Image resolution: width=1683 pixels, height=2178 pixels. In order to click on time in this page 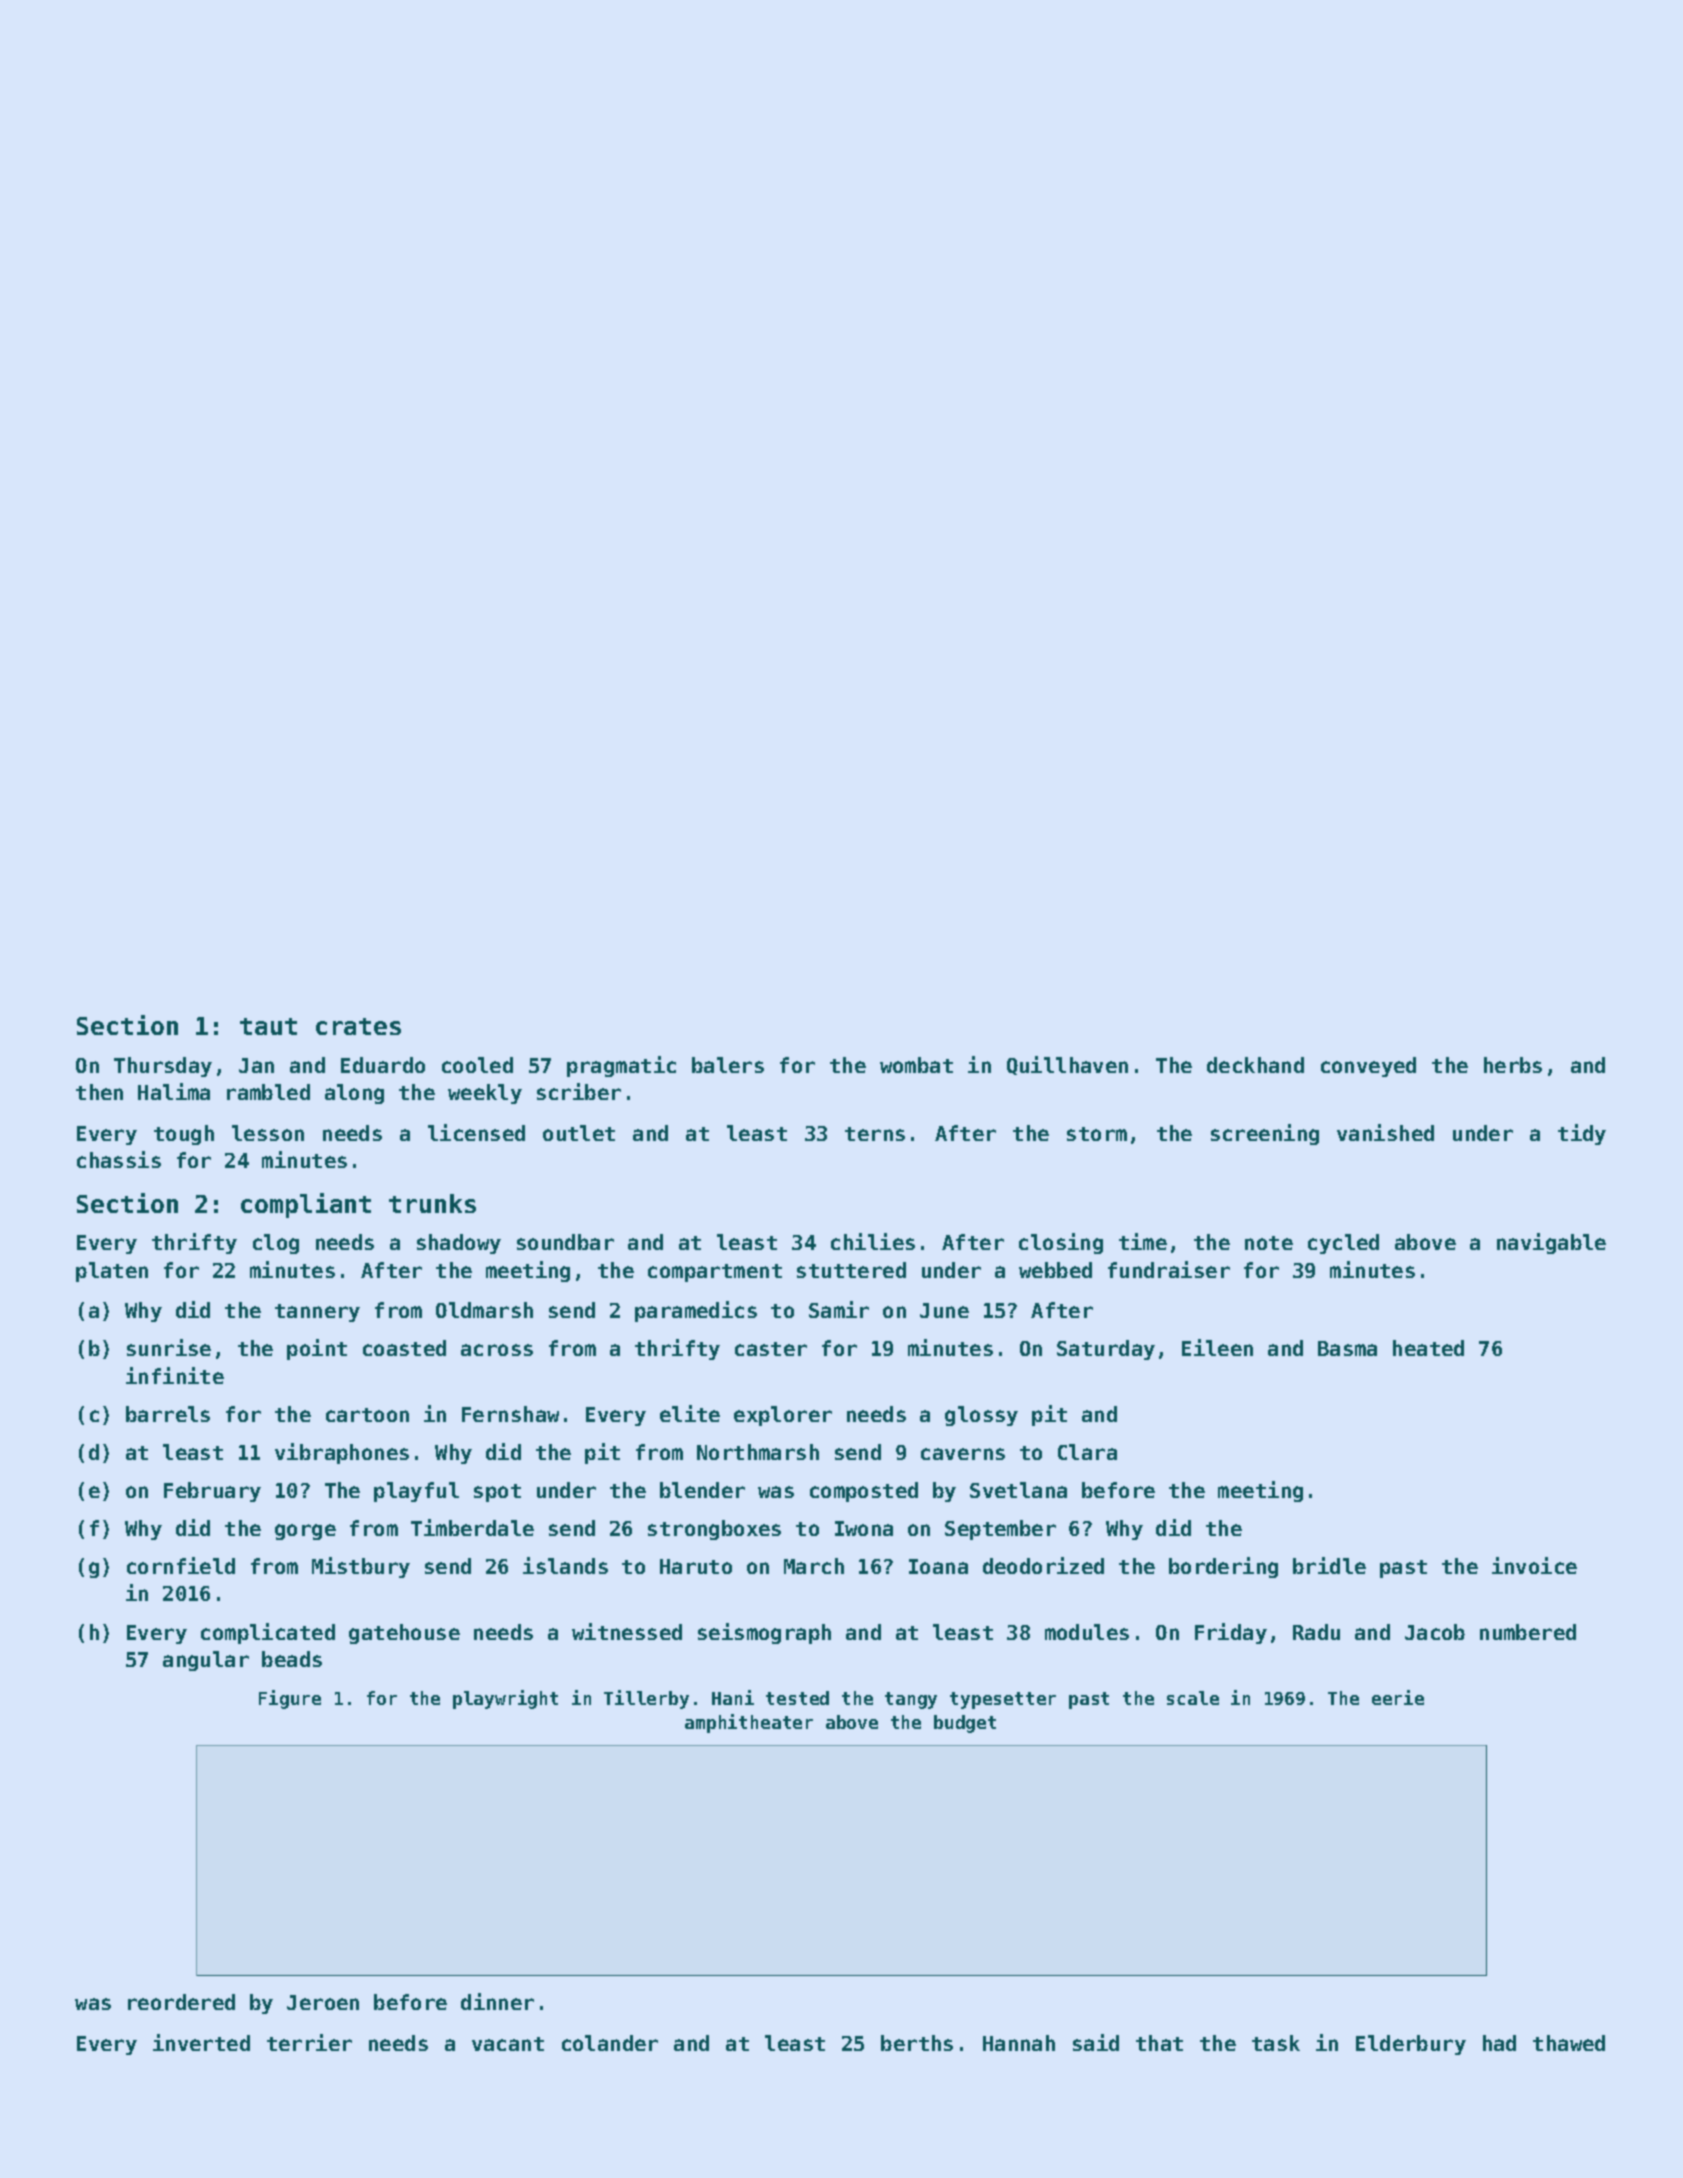, I will do `click(1143, 1241)`.
